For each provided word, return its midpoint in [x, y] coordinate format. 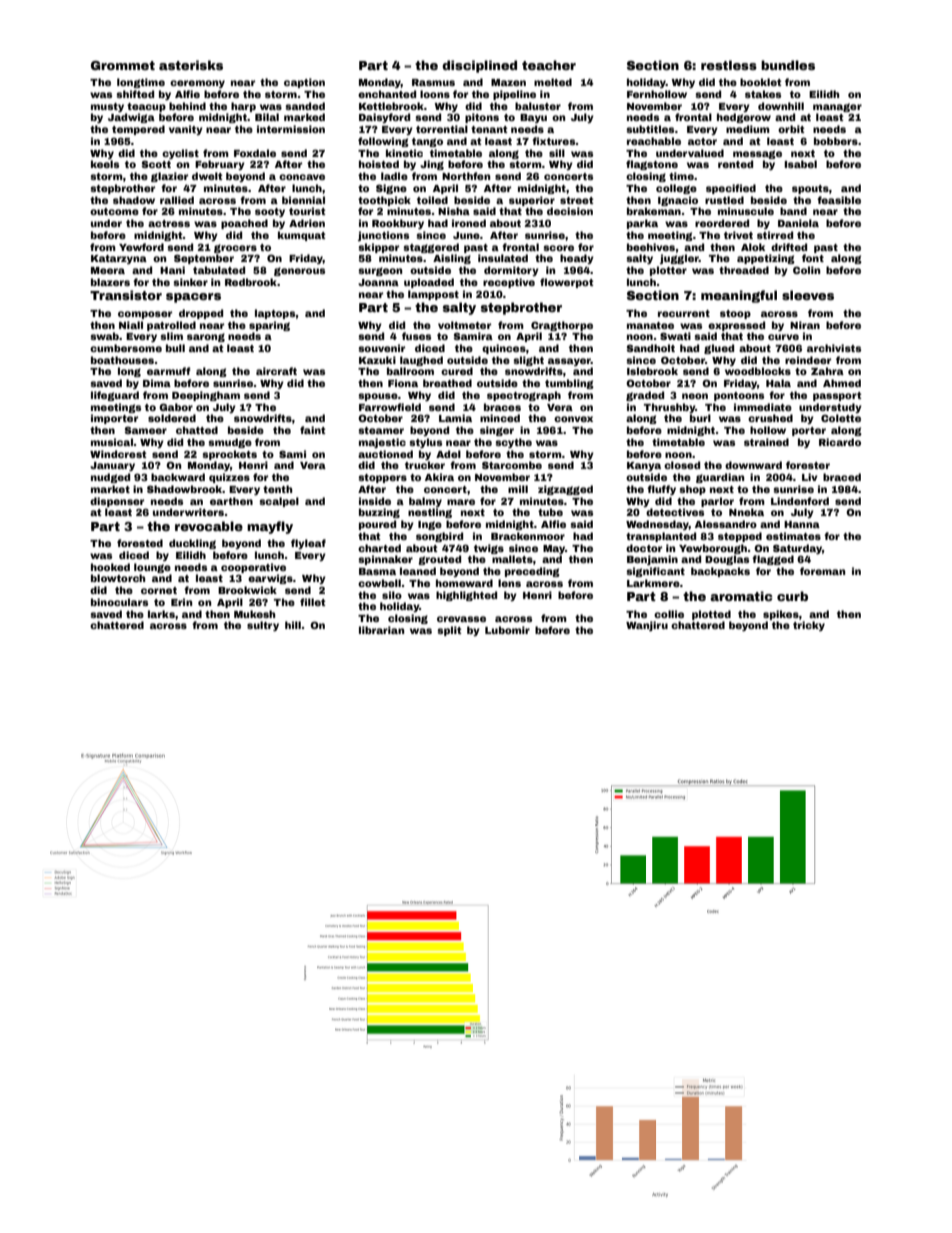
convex [573, 419]
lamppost [433, 295]
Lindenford [800, 501]
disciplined [479, 66]
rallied [177, 200]
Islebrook [652, 371]
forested [140, 543]
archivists [834, 348]
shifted [135, 94]
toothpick [384, 201]
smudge [230, 443]
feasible [839, 200]
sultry [263, 626]
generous [299, 271]
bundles [788, 65]
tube [550, 512]
